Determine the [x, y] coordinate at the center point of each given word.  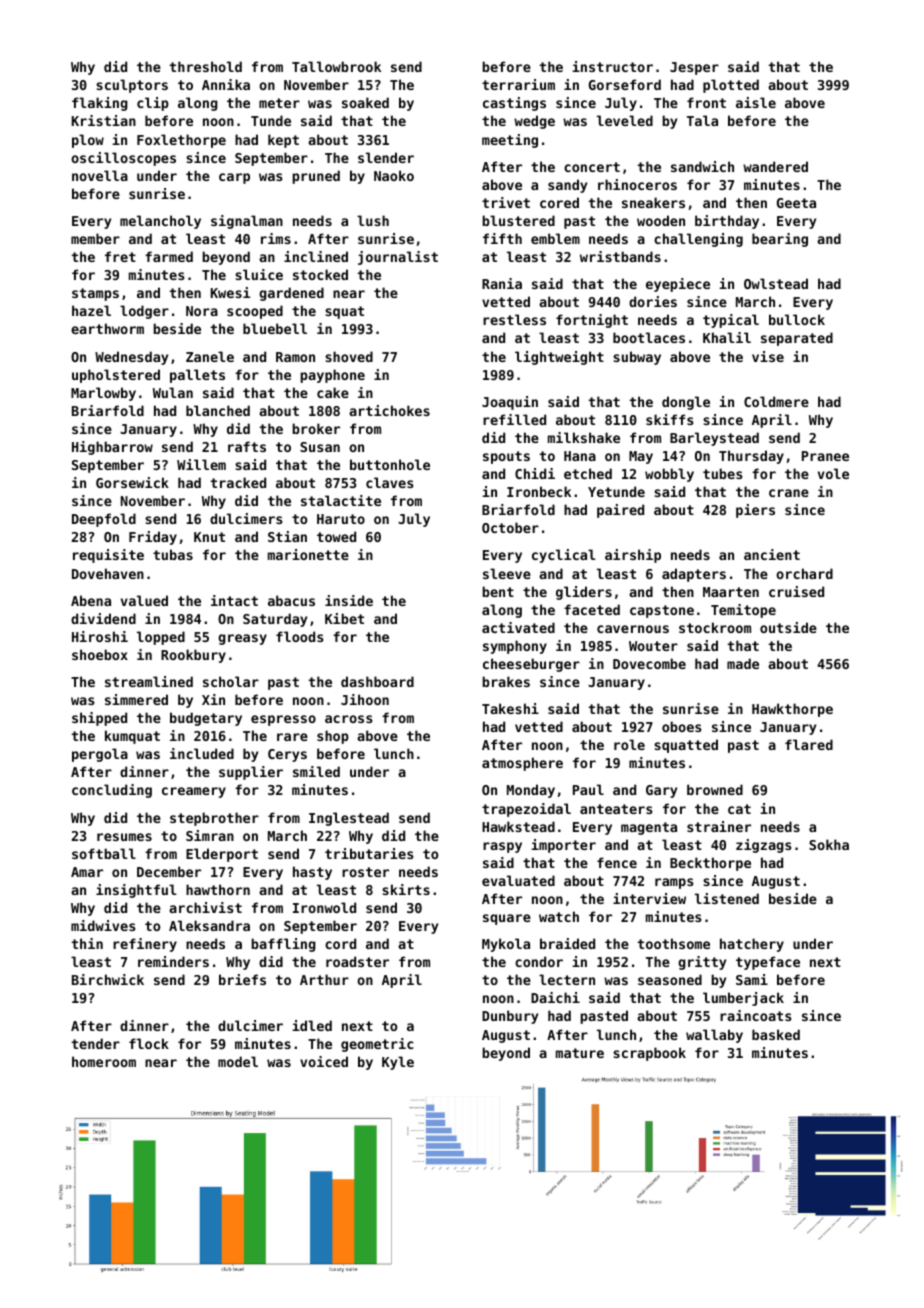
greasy [242, 639]
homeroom [104, 1061]
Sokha [829, 844]
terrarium [518, 84]
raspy [502, 847]
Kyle [398, 1063]
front [706, 102]
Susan [320, 447]
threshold [205, 66]
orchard [804, 573]
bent [498, 591]
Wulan [173, 392]
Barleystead [714, 439]
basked [776, 1034]
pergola [100, 755]
